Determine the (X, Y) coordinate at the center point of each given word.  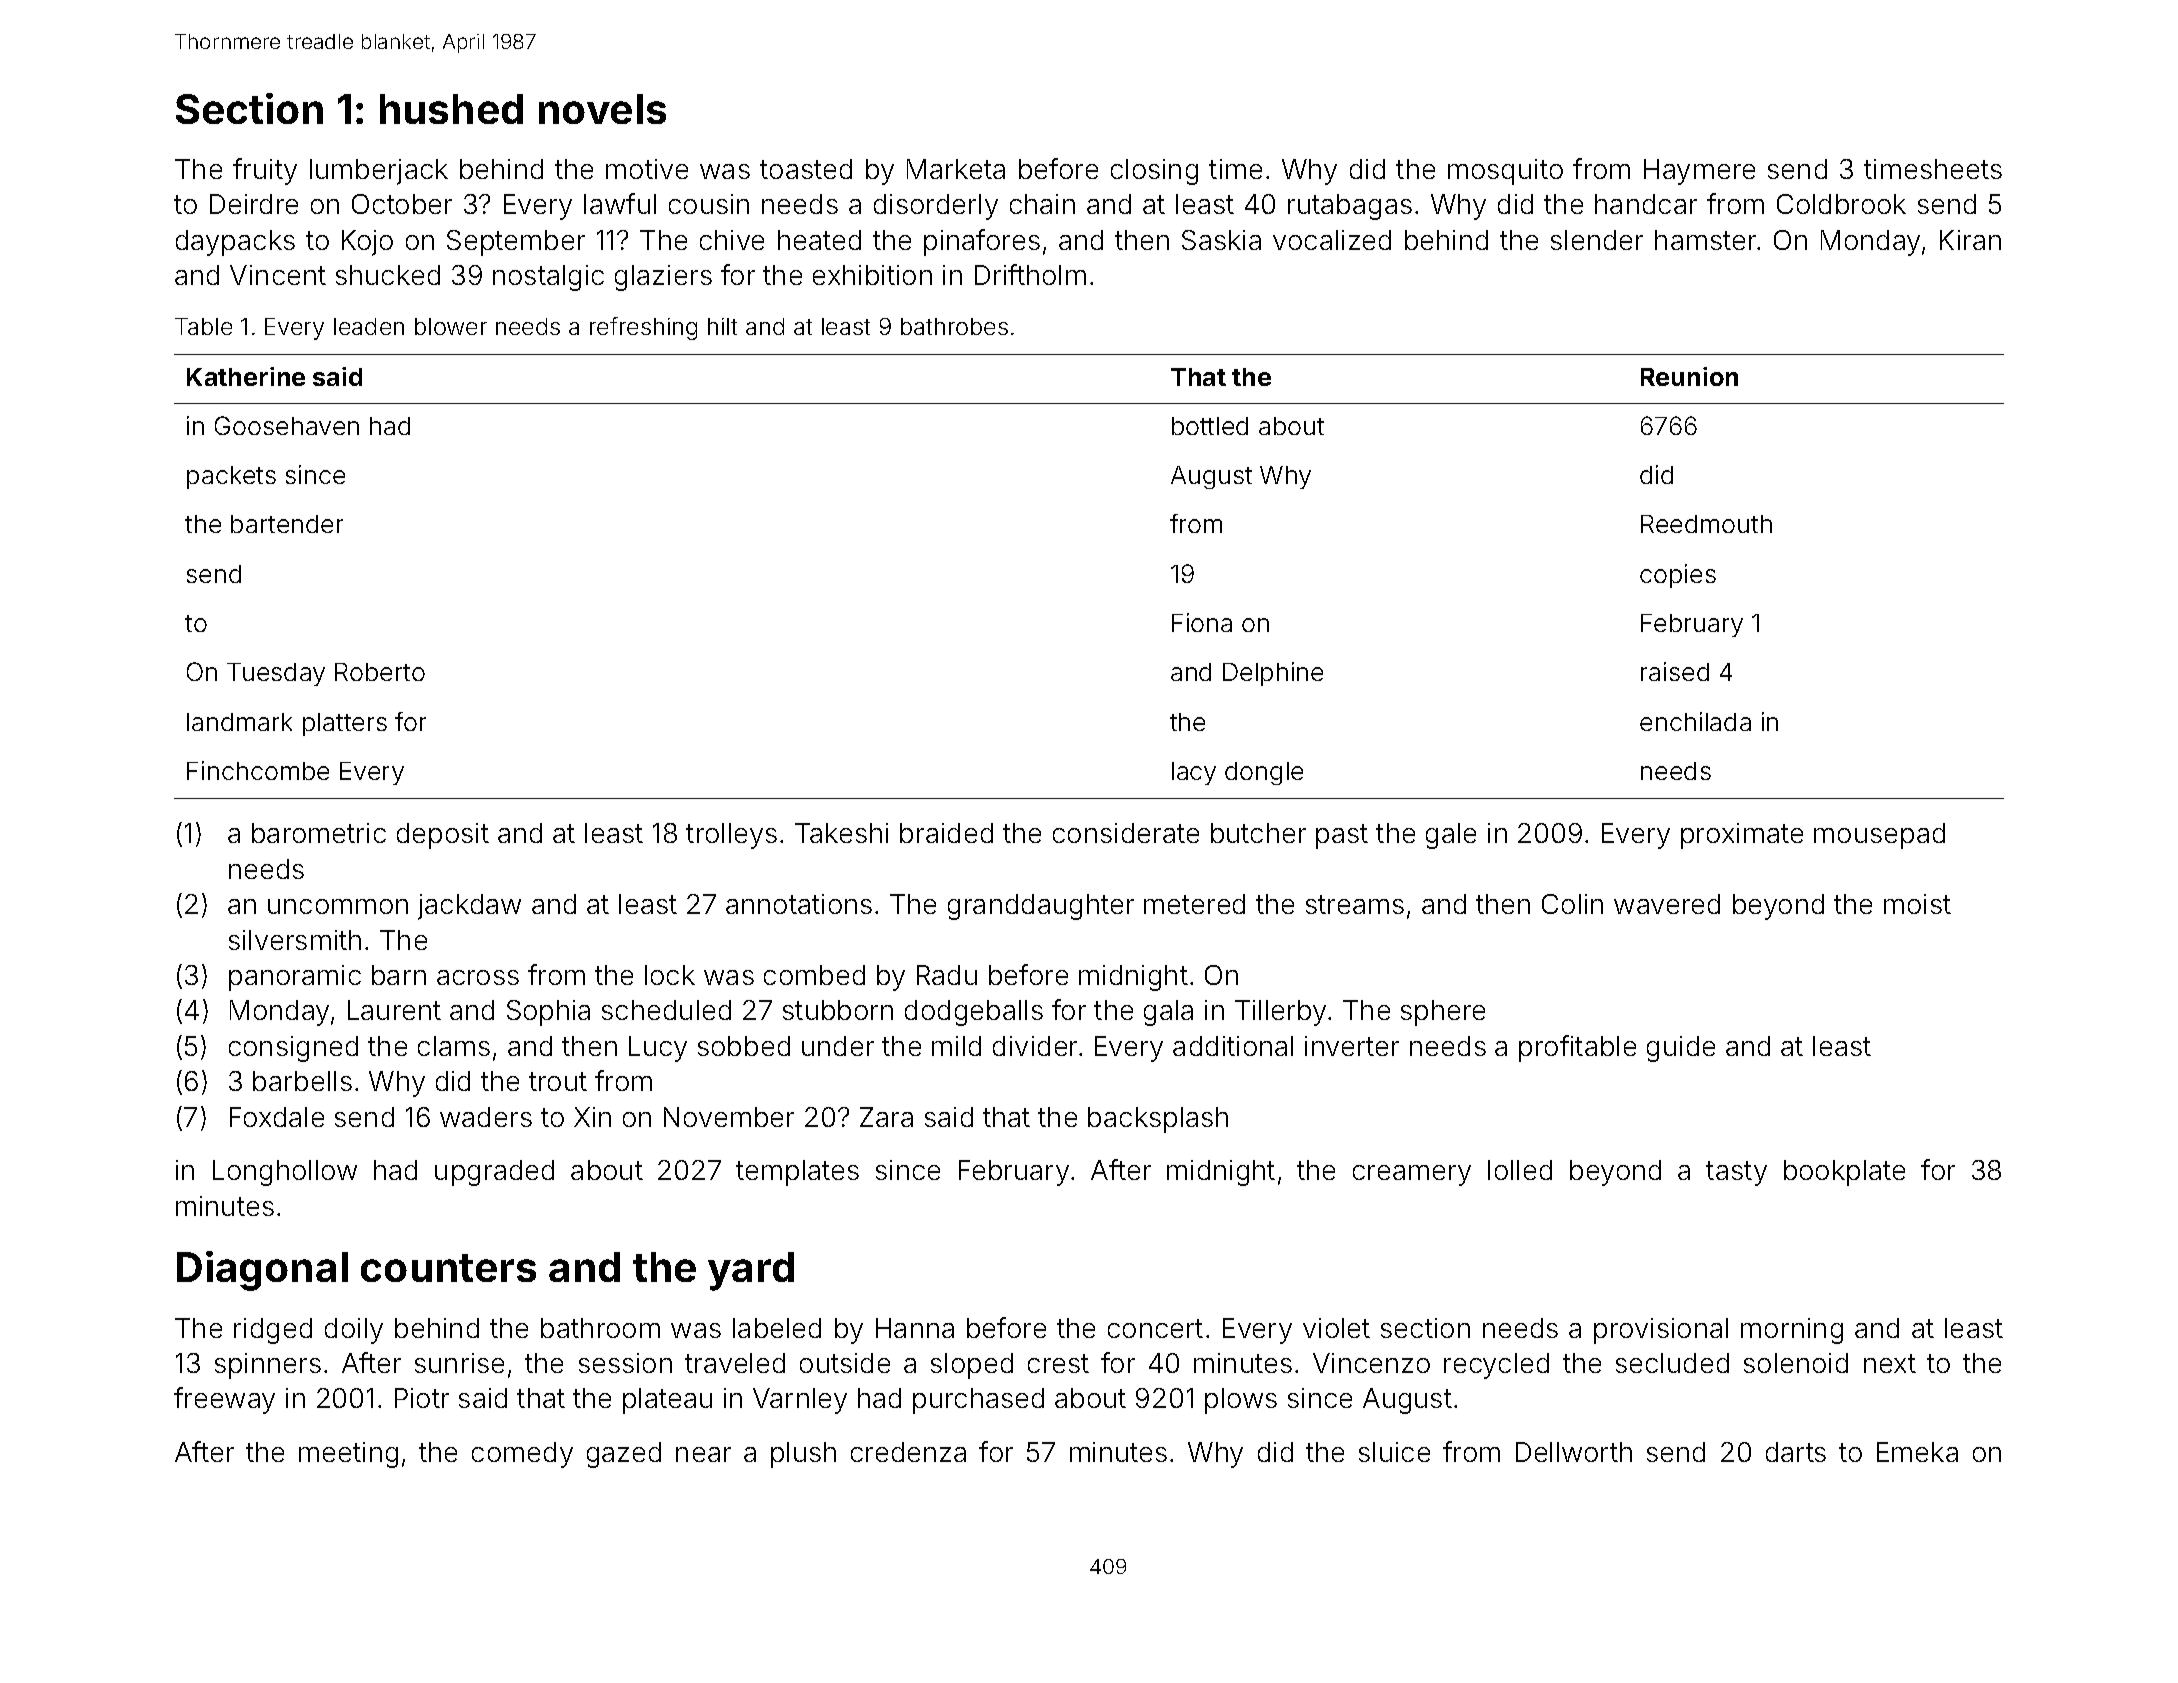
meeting (348, 1455)
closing (1154, 172)
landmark (239, 722)
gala (1168, 1013)
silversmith (295, 940)
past (1342, 836)
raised (1675, 671)
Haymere (1699, 172)
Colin (1572, 904)
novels (602, 109)
